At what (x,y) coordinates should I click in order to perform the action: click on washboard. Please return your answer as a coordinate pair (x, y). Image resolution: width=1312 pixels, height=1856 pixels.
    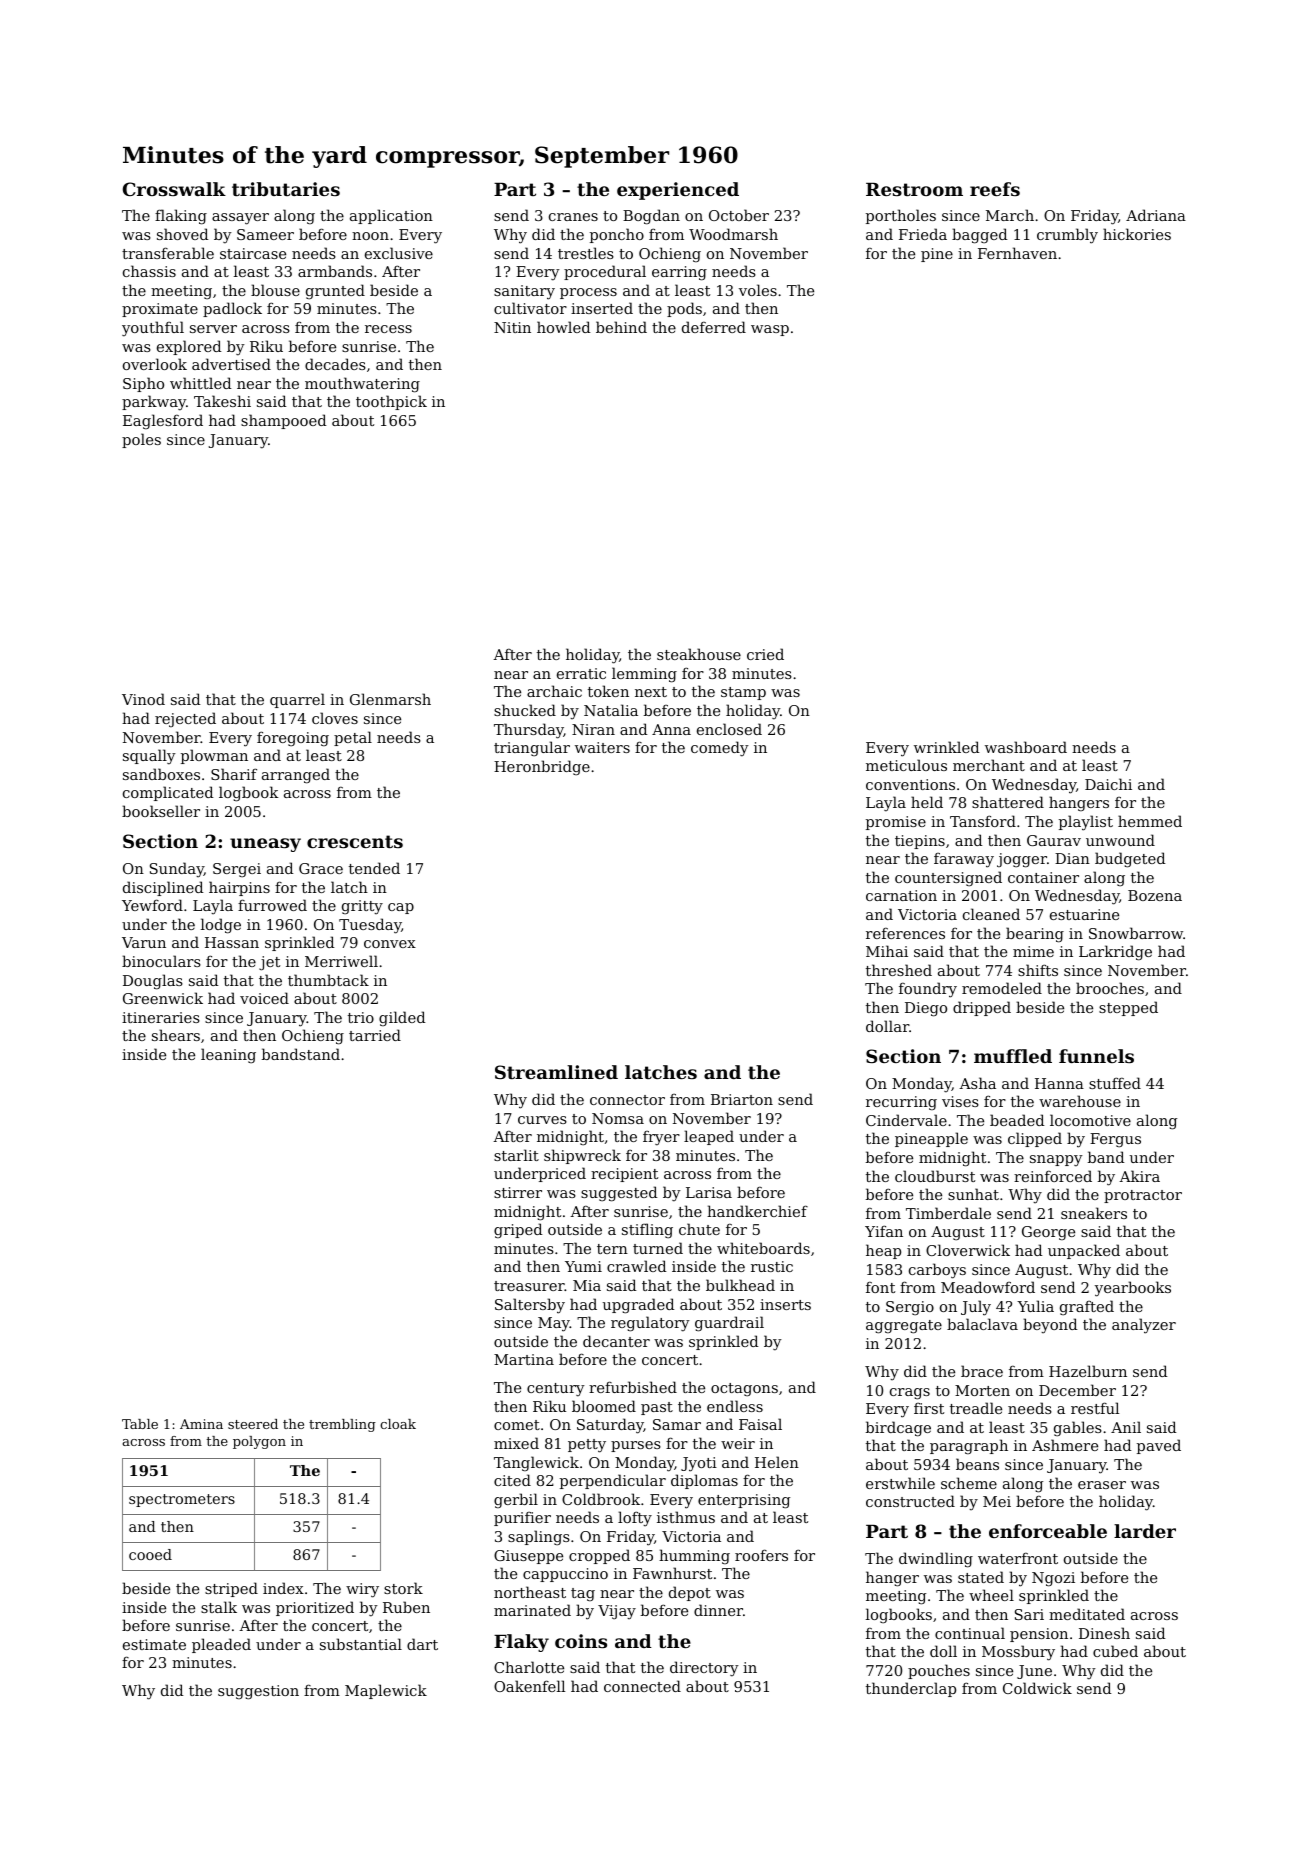
    Looking at the image, I should click on (1026, 747).
